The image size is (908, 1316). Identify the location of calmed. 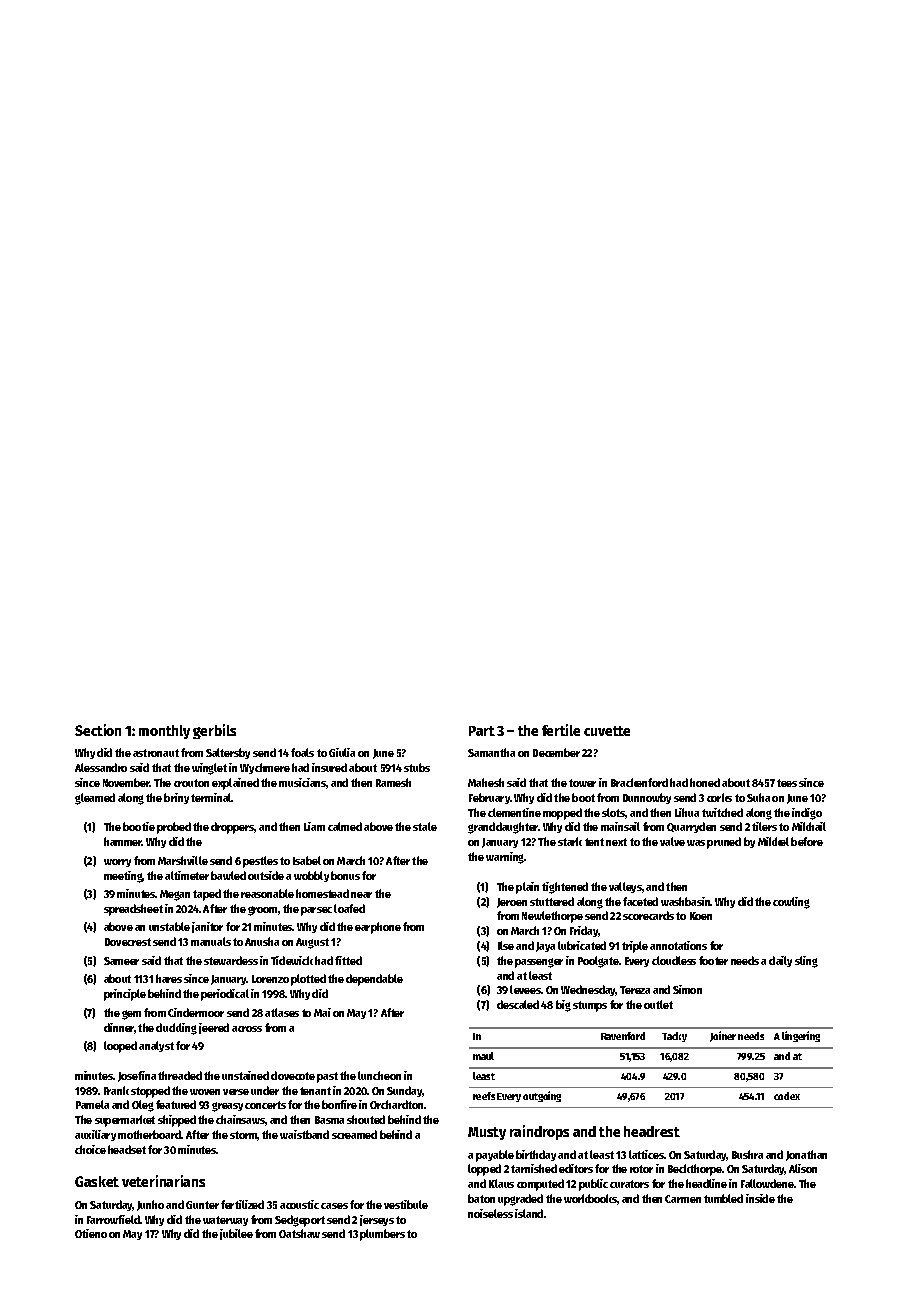
(345, 826).
